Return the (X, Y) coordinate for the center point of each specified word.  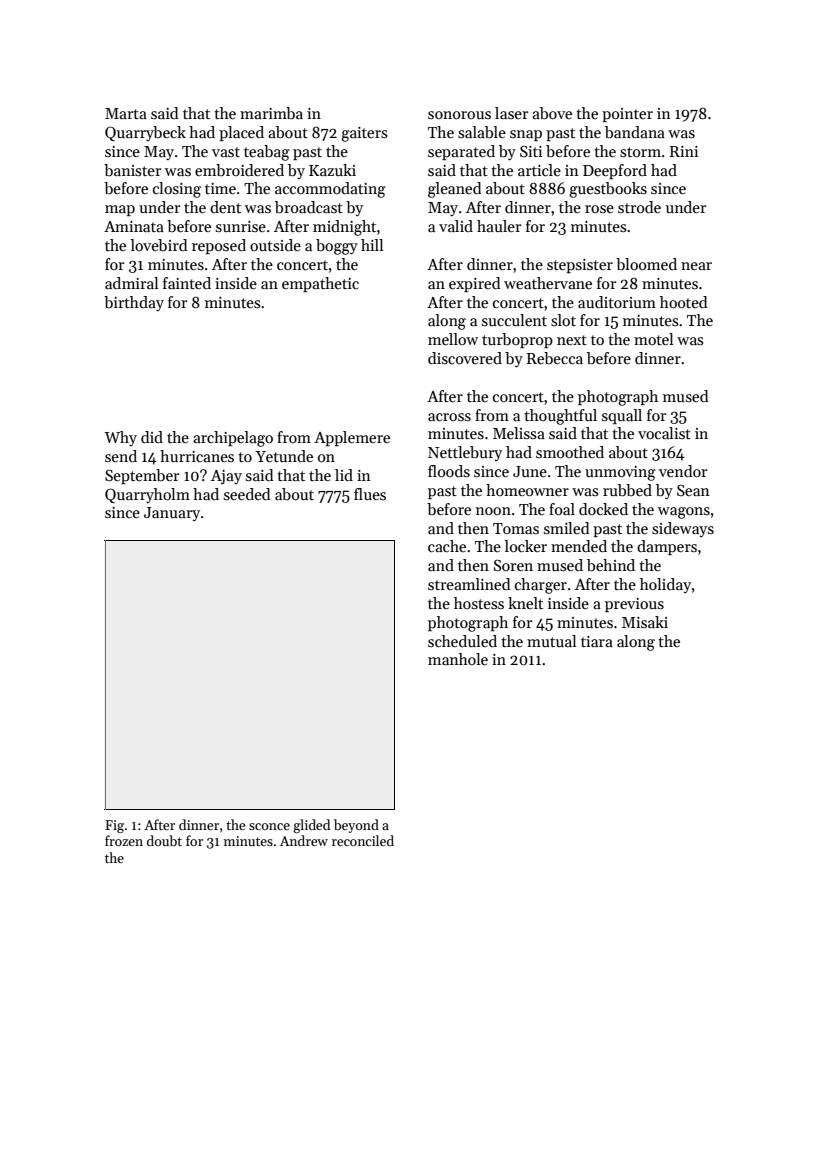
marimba (271, 113)
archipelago (233, 439)
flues (370, 494)
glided (311, 826)
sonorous (459, 115)
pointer (627, 115)
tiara (597, 641)
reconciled (363, 840)
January (172, 514)
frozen (124, 840)
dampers (667, 547)
